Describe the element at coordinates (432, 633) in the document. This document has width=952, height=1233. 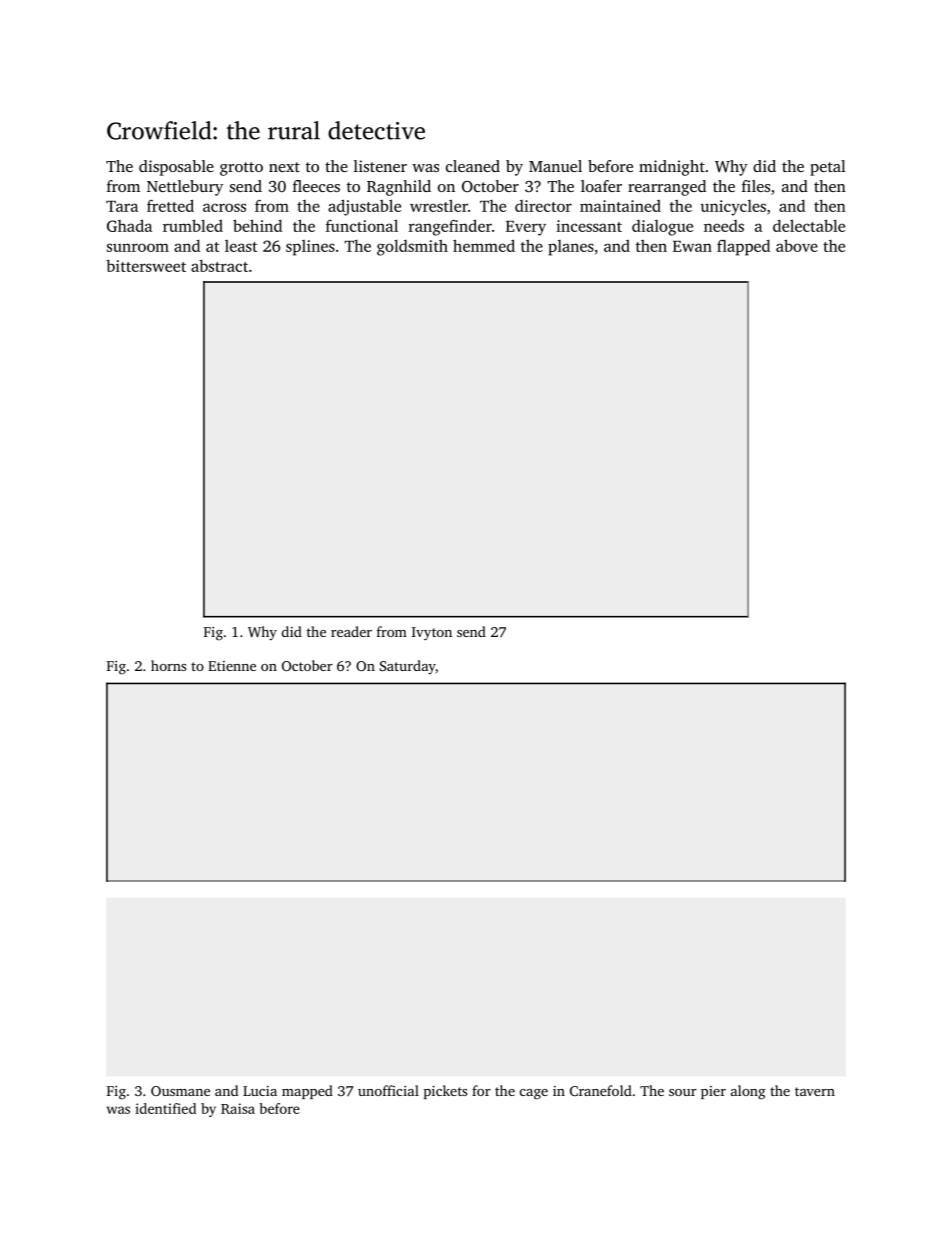
I see `Ivyton` at that location.
